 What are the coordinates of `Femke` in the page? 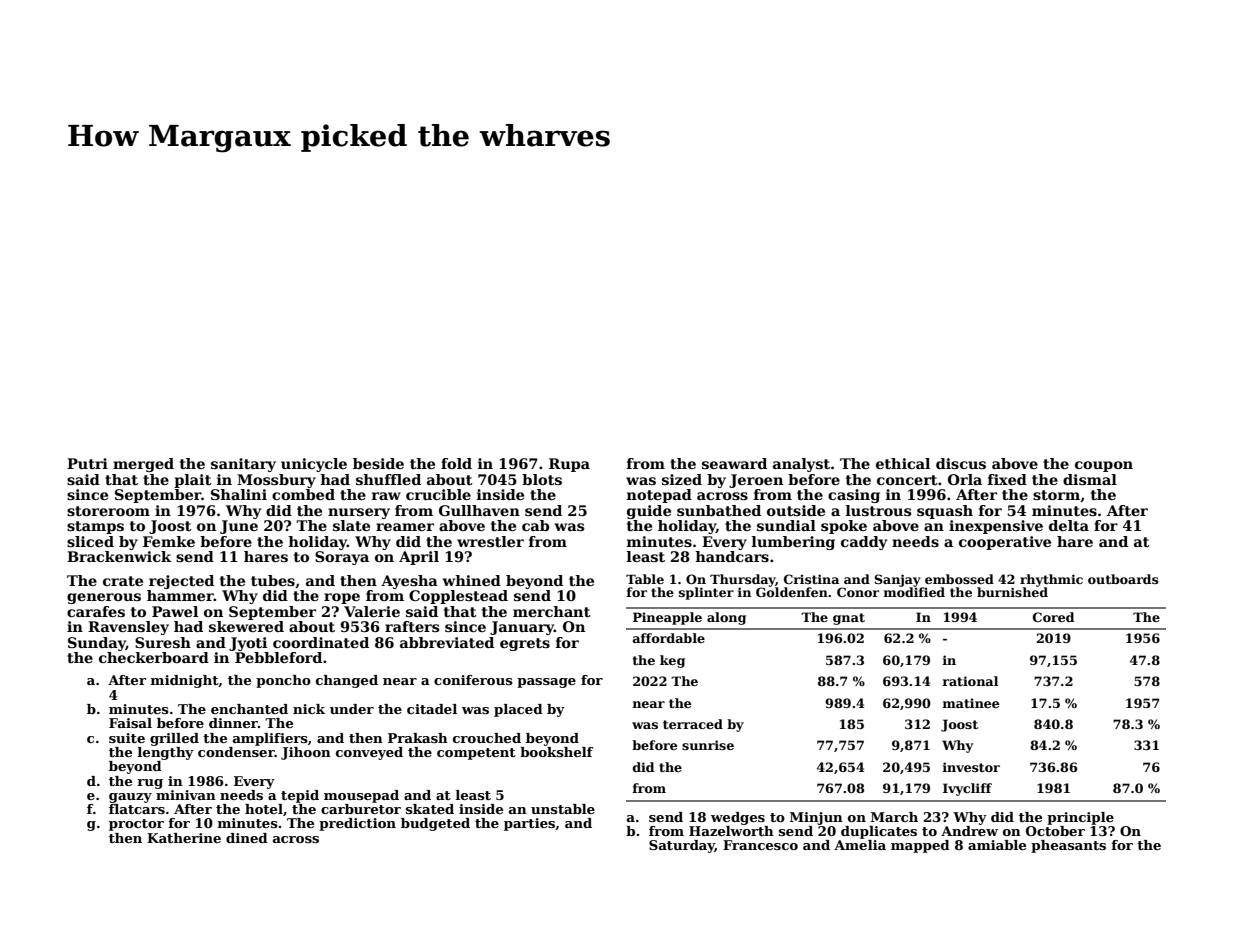 It's located at (169, 541).
